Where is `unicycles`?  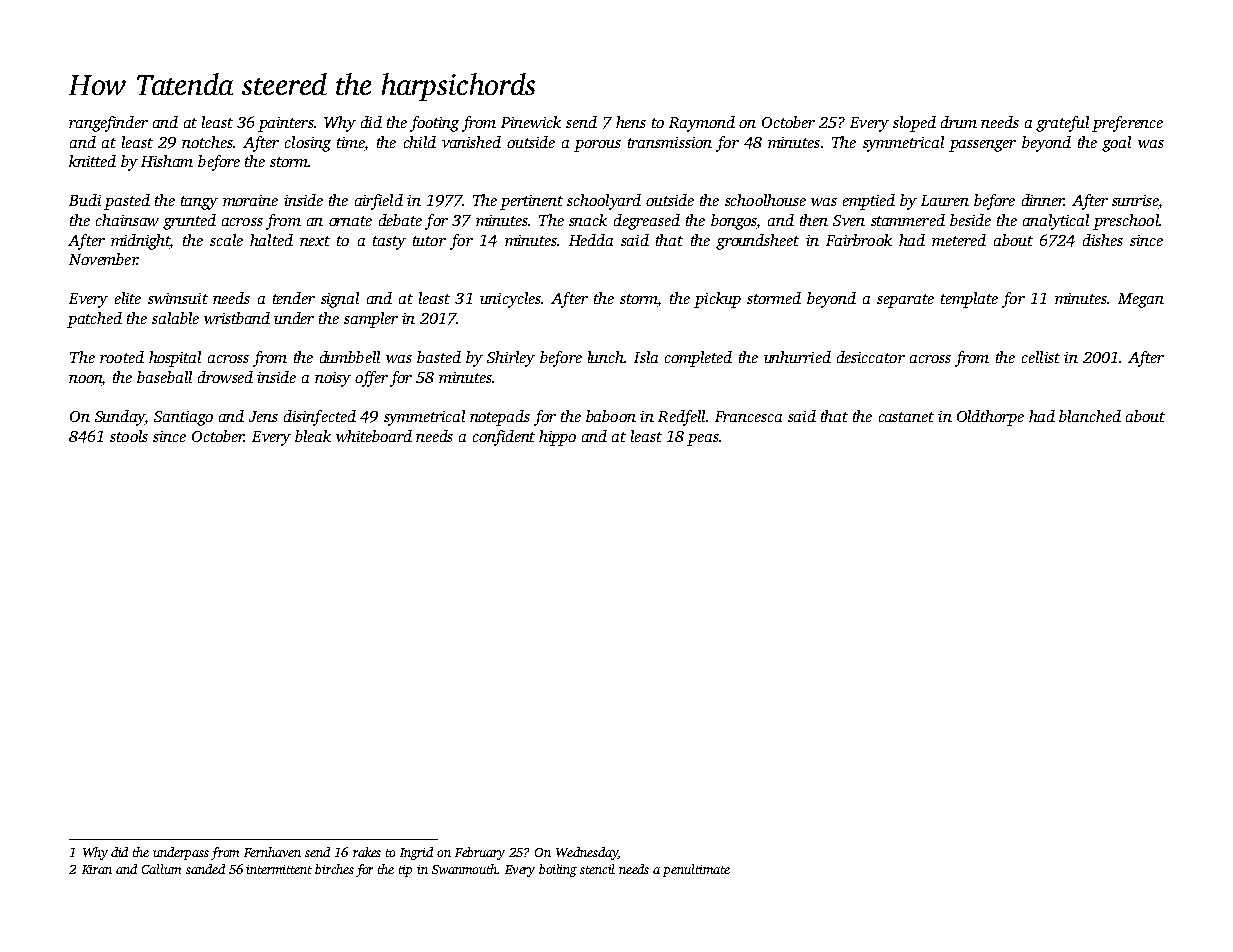
unicycles is located at coordinates (510, 300).
